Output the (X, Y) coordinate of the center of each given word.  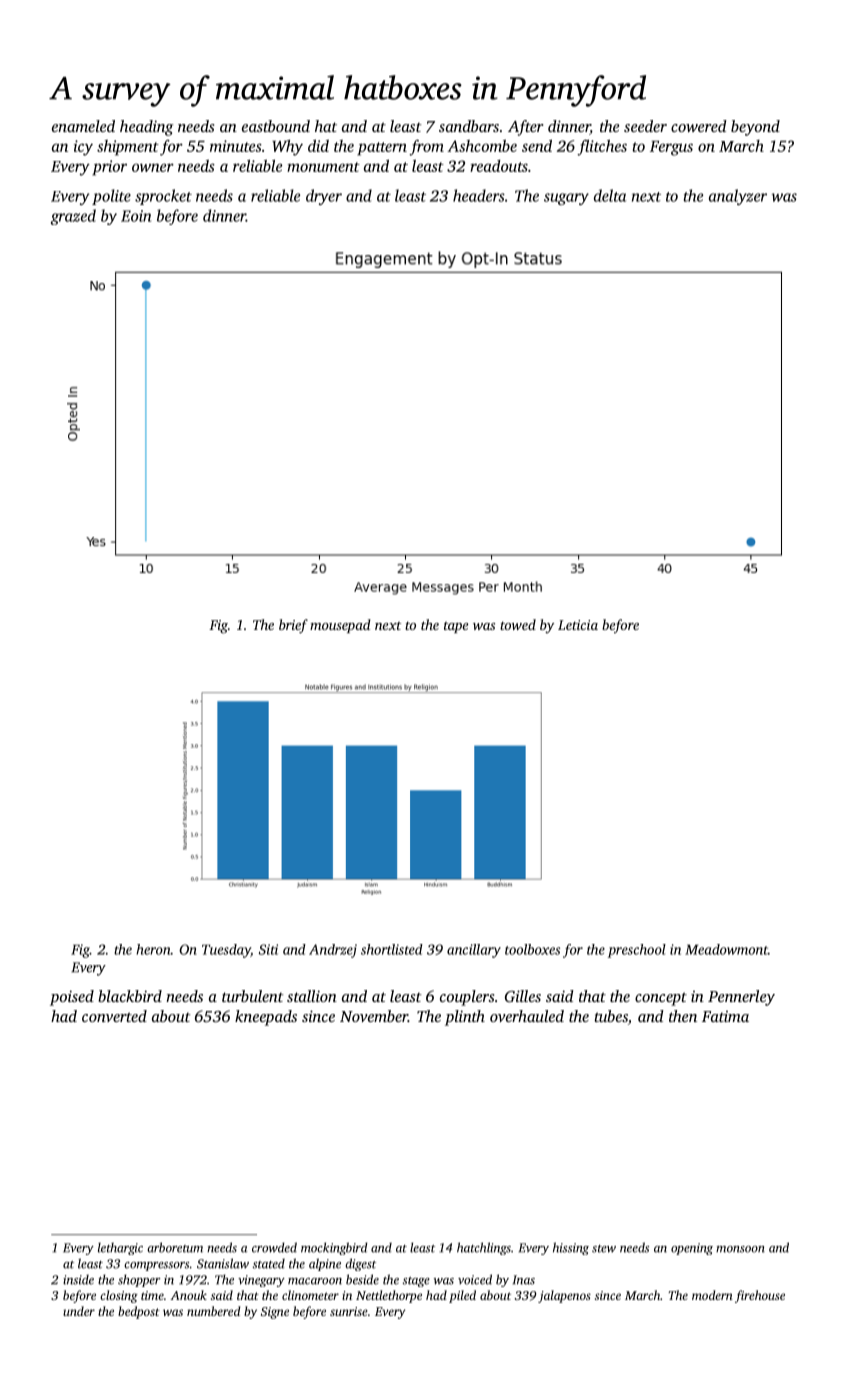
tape (456, 627)
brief (293, 626)
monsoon (740, 1249)
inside (78, 1279)
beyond (755, 128)
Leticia (578, 625)
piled (462, 1296)
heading (147, 128)
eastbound (276, 126)
